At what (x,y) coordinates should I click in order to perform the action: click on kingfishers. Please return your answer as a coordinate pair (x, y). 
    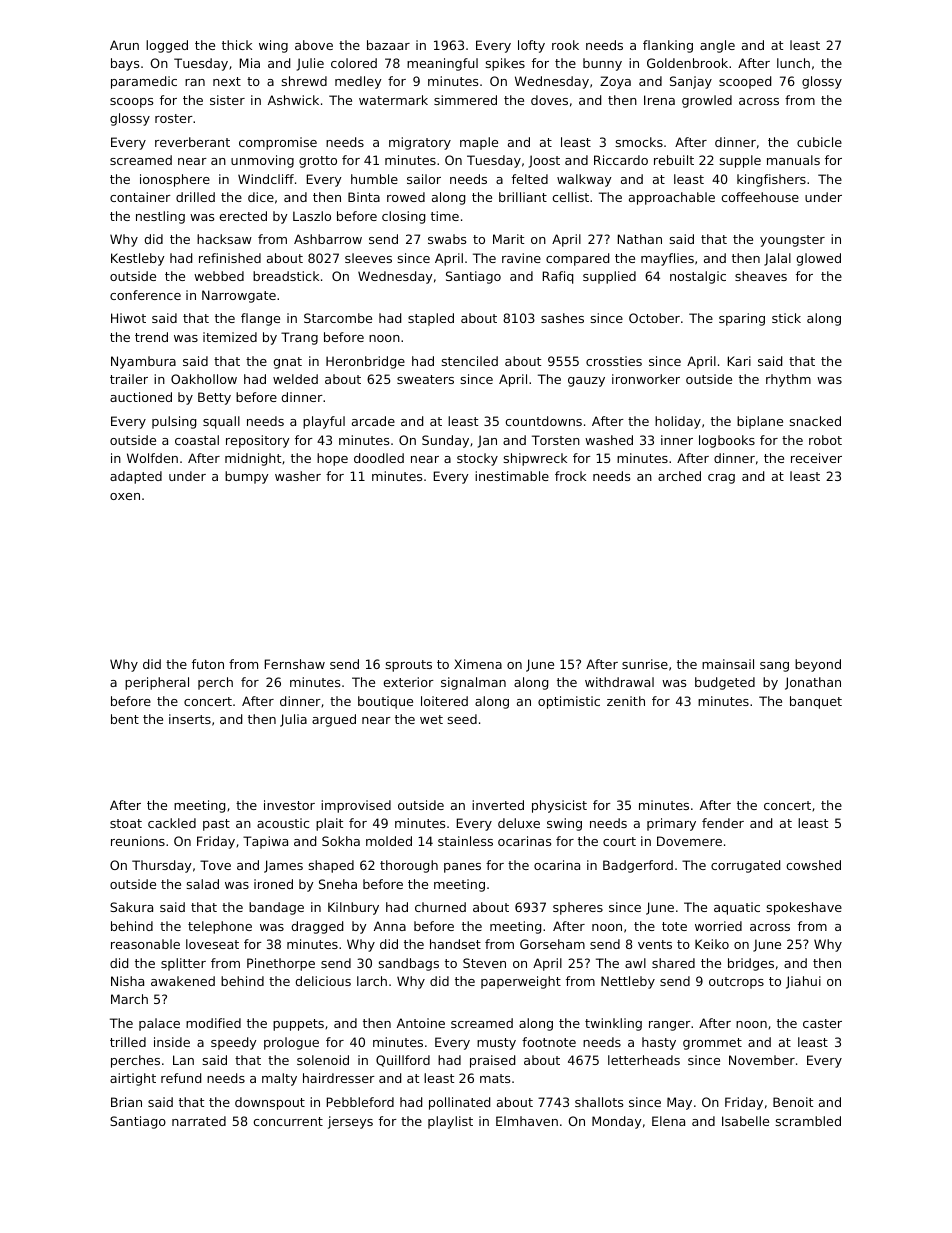
    Looking at the image, I should click on (771, 180).
